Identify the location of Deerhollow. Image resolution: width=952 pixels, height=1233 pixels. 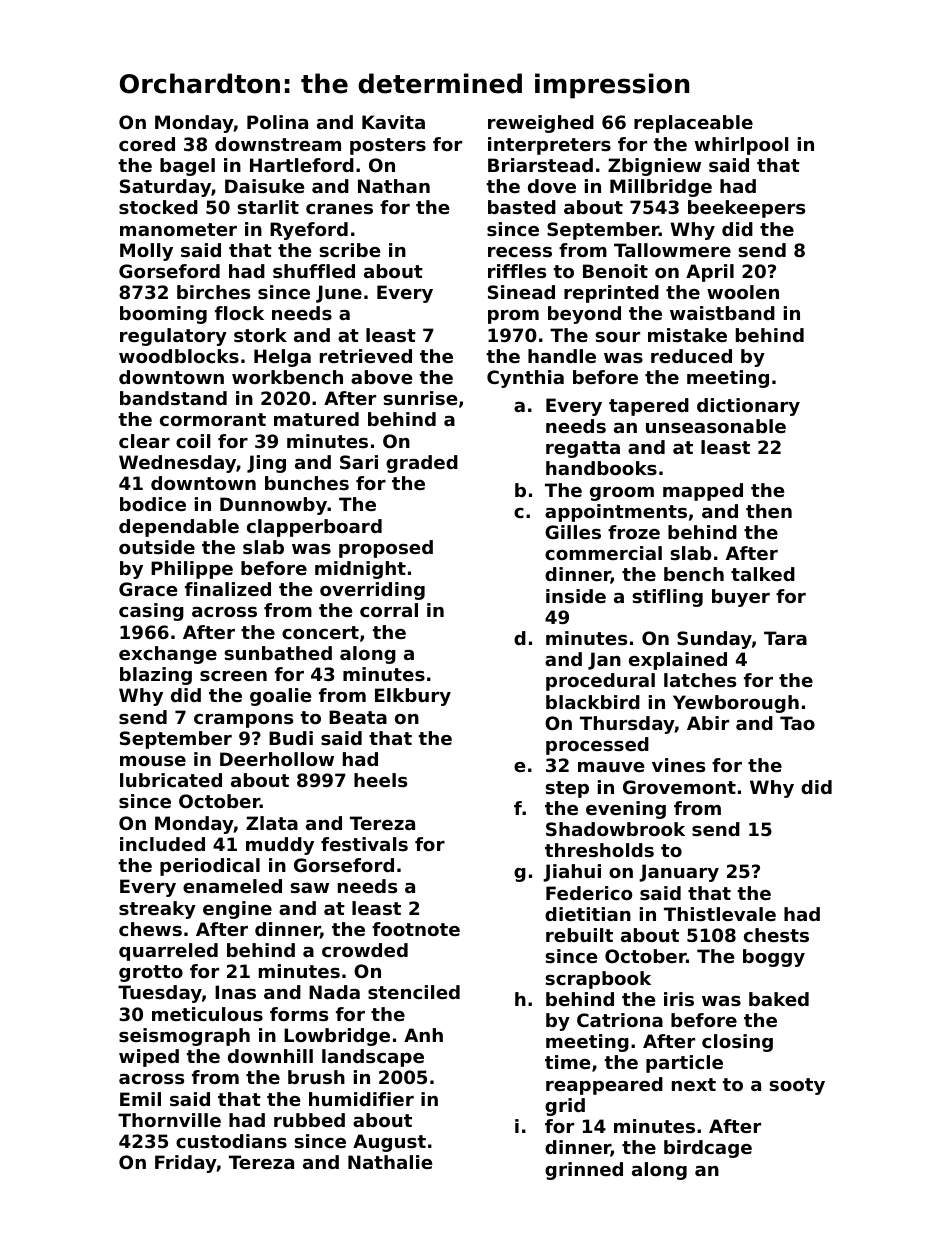
(277, 759).
